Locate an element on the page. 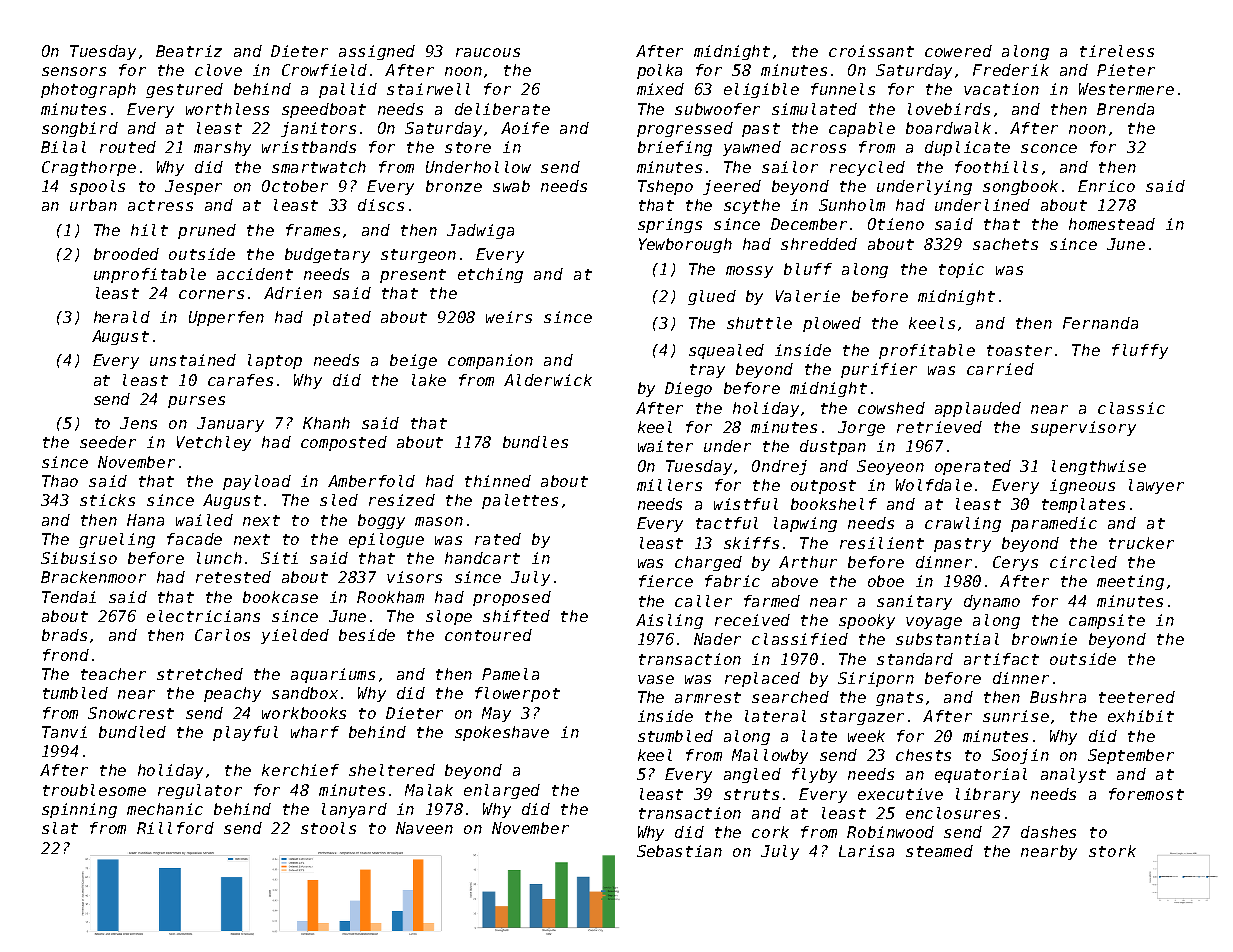 The image size is (1233, 952). Cerys is located at coordinates (1015, 563).
